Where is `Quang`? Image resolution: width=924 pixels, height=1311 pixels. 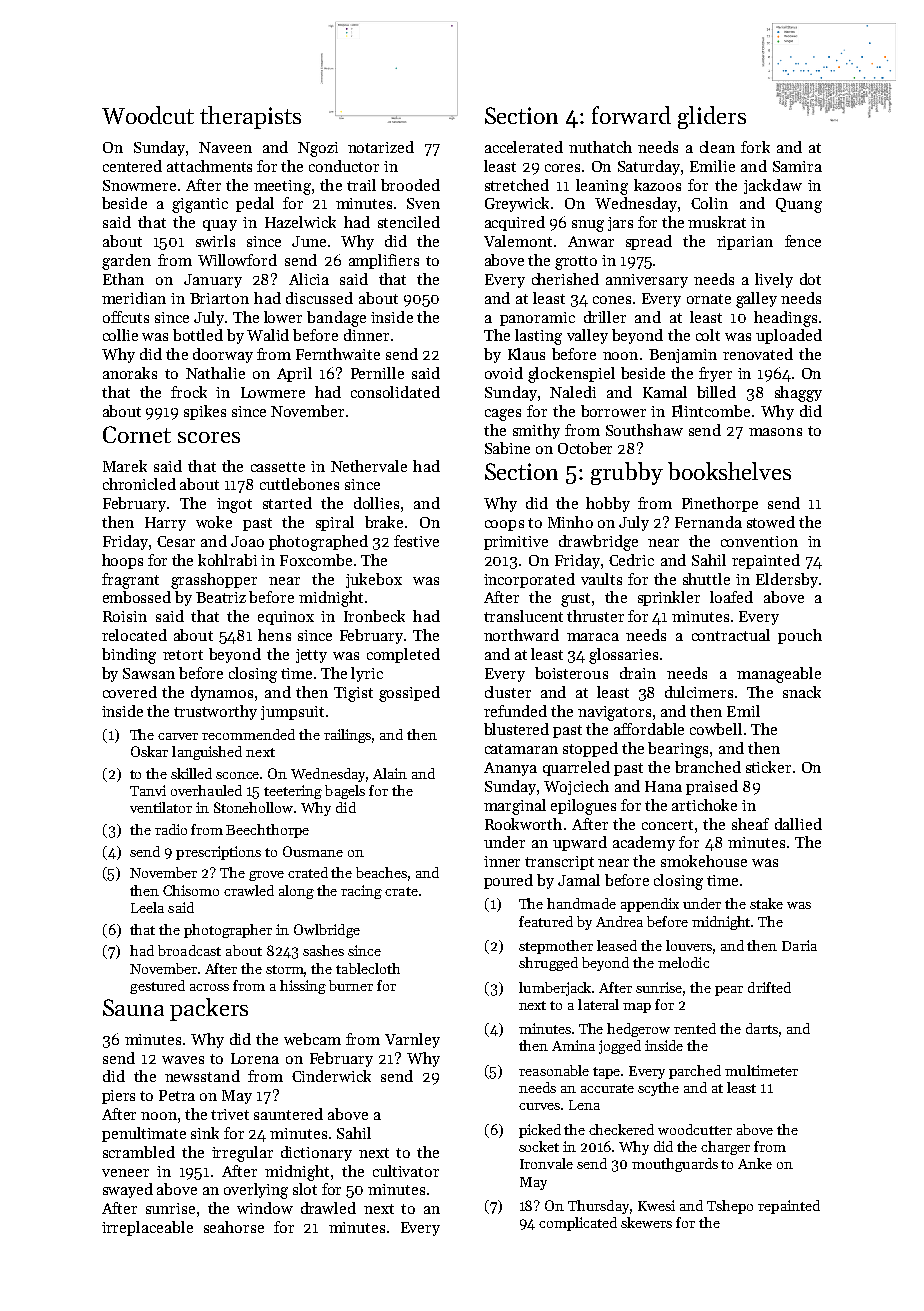 Quang is located at coordinates (799, 205).
